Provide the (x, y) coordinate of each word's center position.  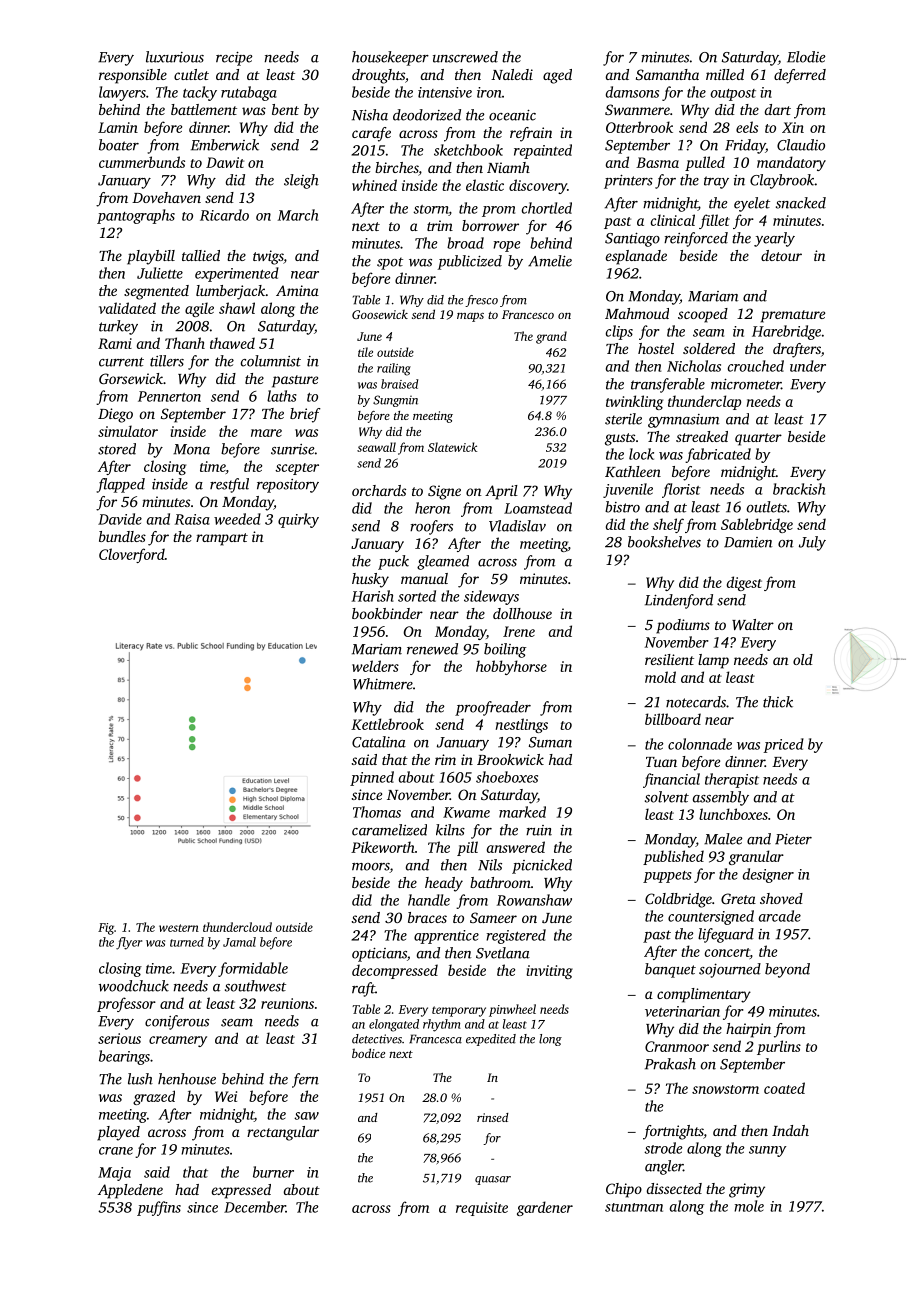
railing (394, 369)
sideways (491, 597)
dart (778, 109)
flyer (129, 943)
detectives (377, 1039)
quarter (758, 439)
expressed (241, 1191)
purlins (779, 1047)
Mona (191, 449)
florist (681, 490)
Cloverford (132, 555)
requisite (482, 1209)
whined (374, 185)
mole (749, 1206)
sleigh (301, 181)
